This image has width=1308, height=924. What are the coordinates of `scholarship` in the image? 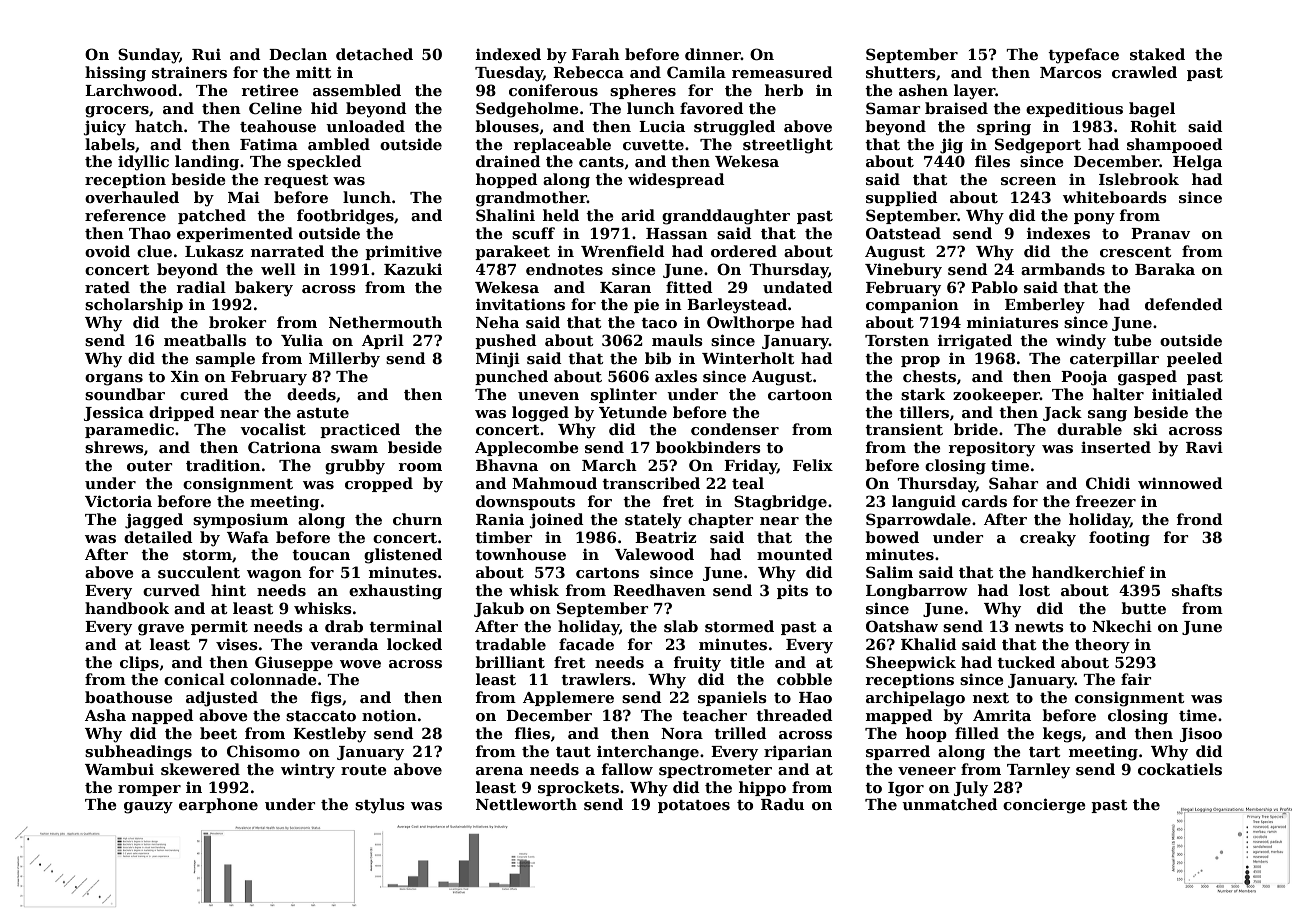 It's located at (134, 305).
